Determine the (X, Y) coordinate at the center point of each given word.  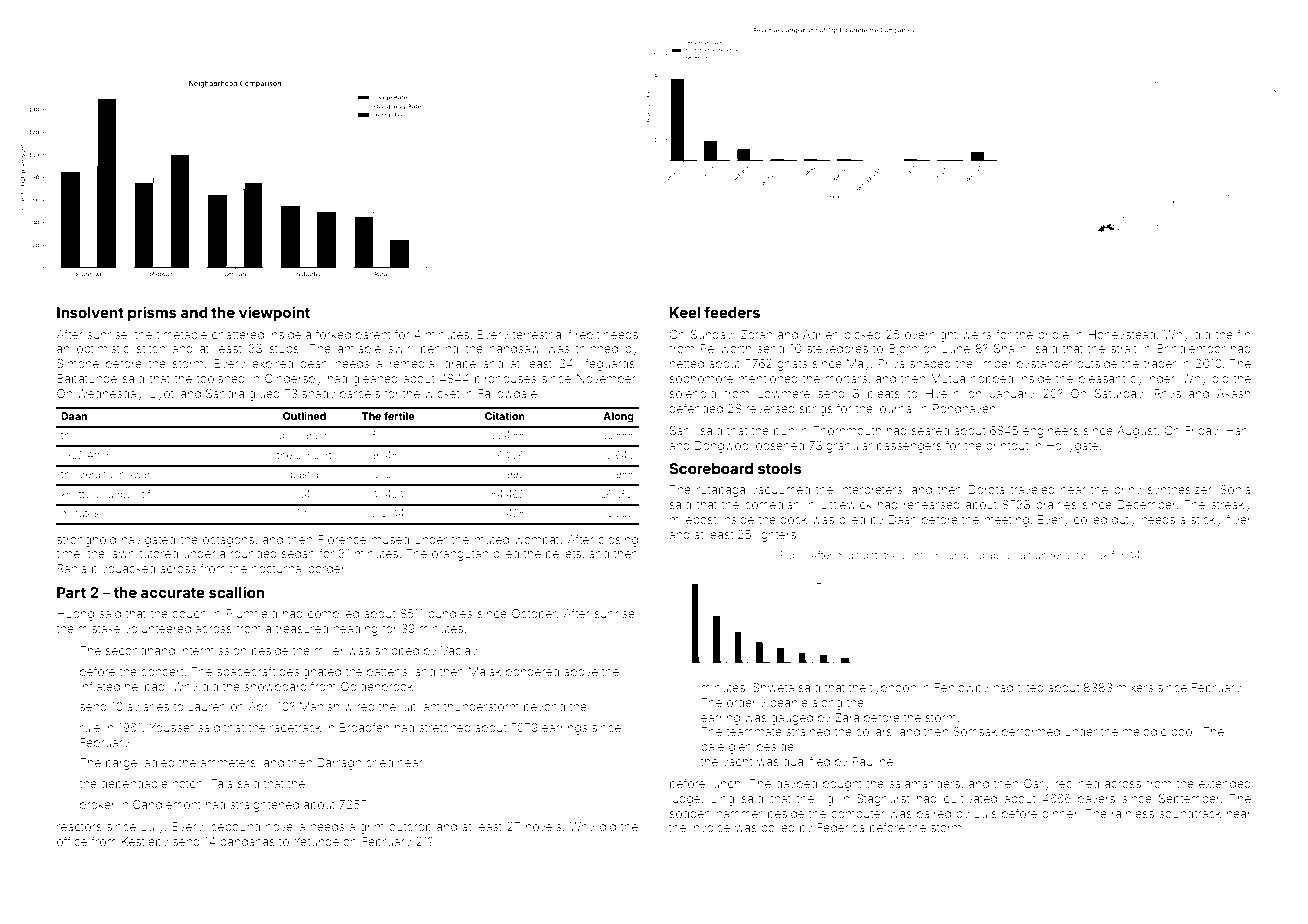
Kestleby (145, 843)
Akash (1234, 393)
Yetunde (316, 841)
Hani (1238, 430)
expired (272, 365)
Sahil (683, 430)
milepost (693, 520)
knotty (76, 495)
